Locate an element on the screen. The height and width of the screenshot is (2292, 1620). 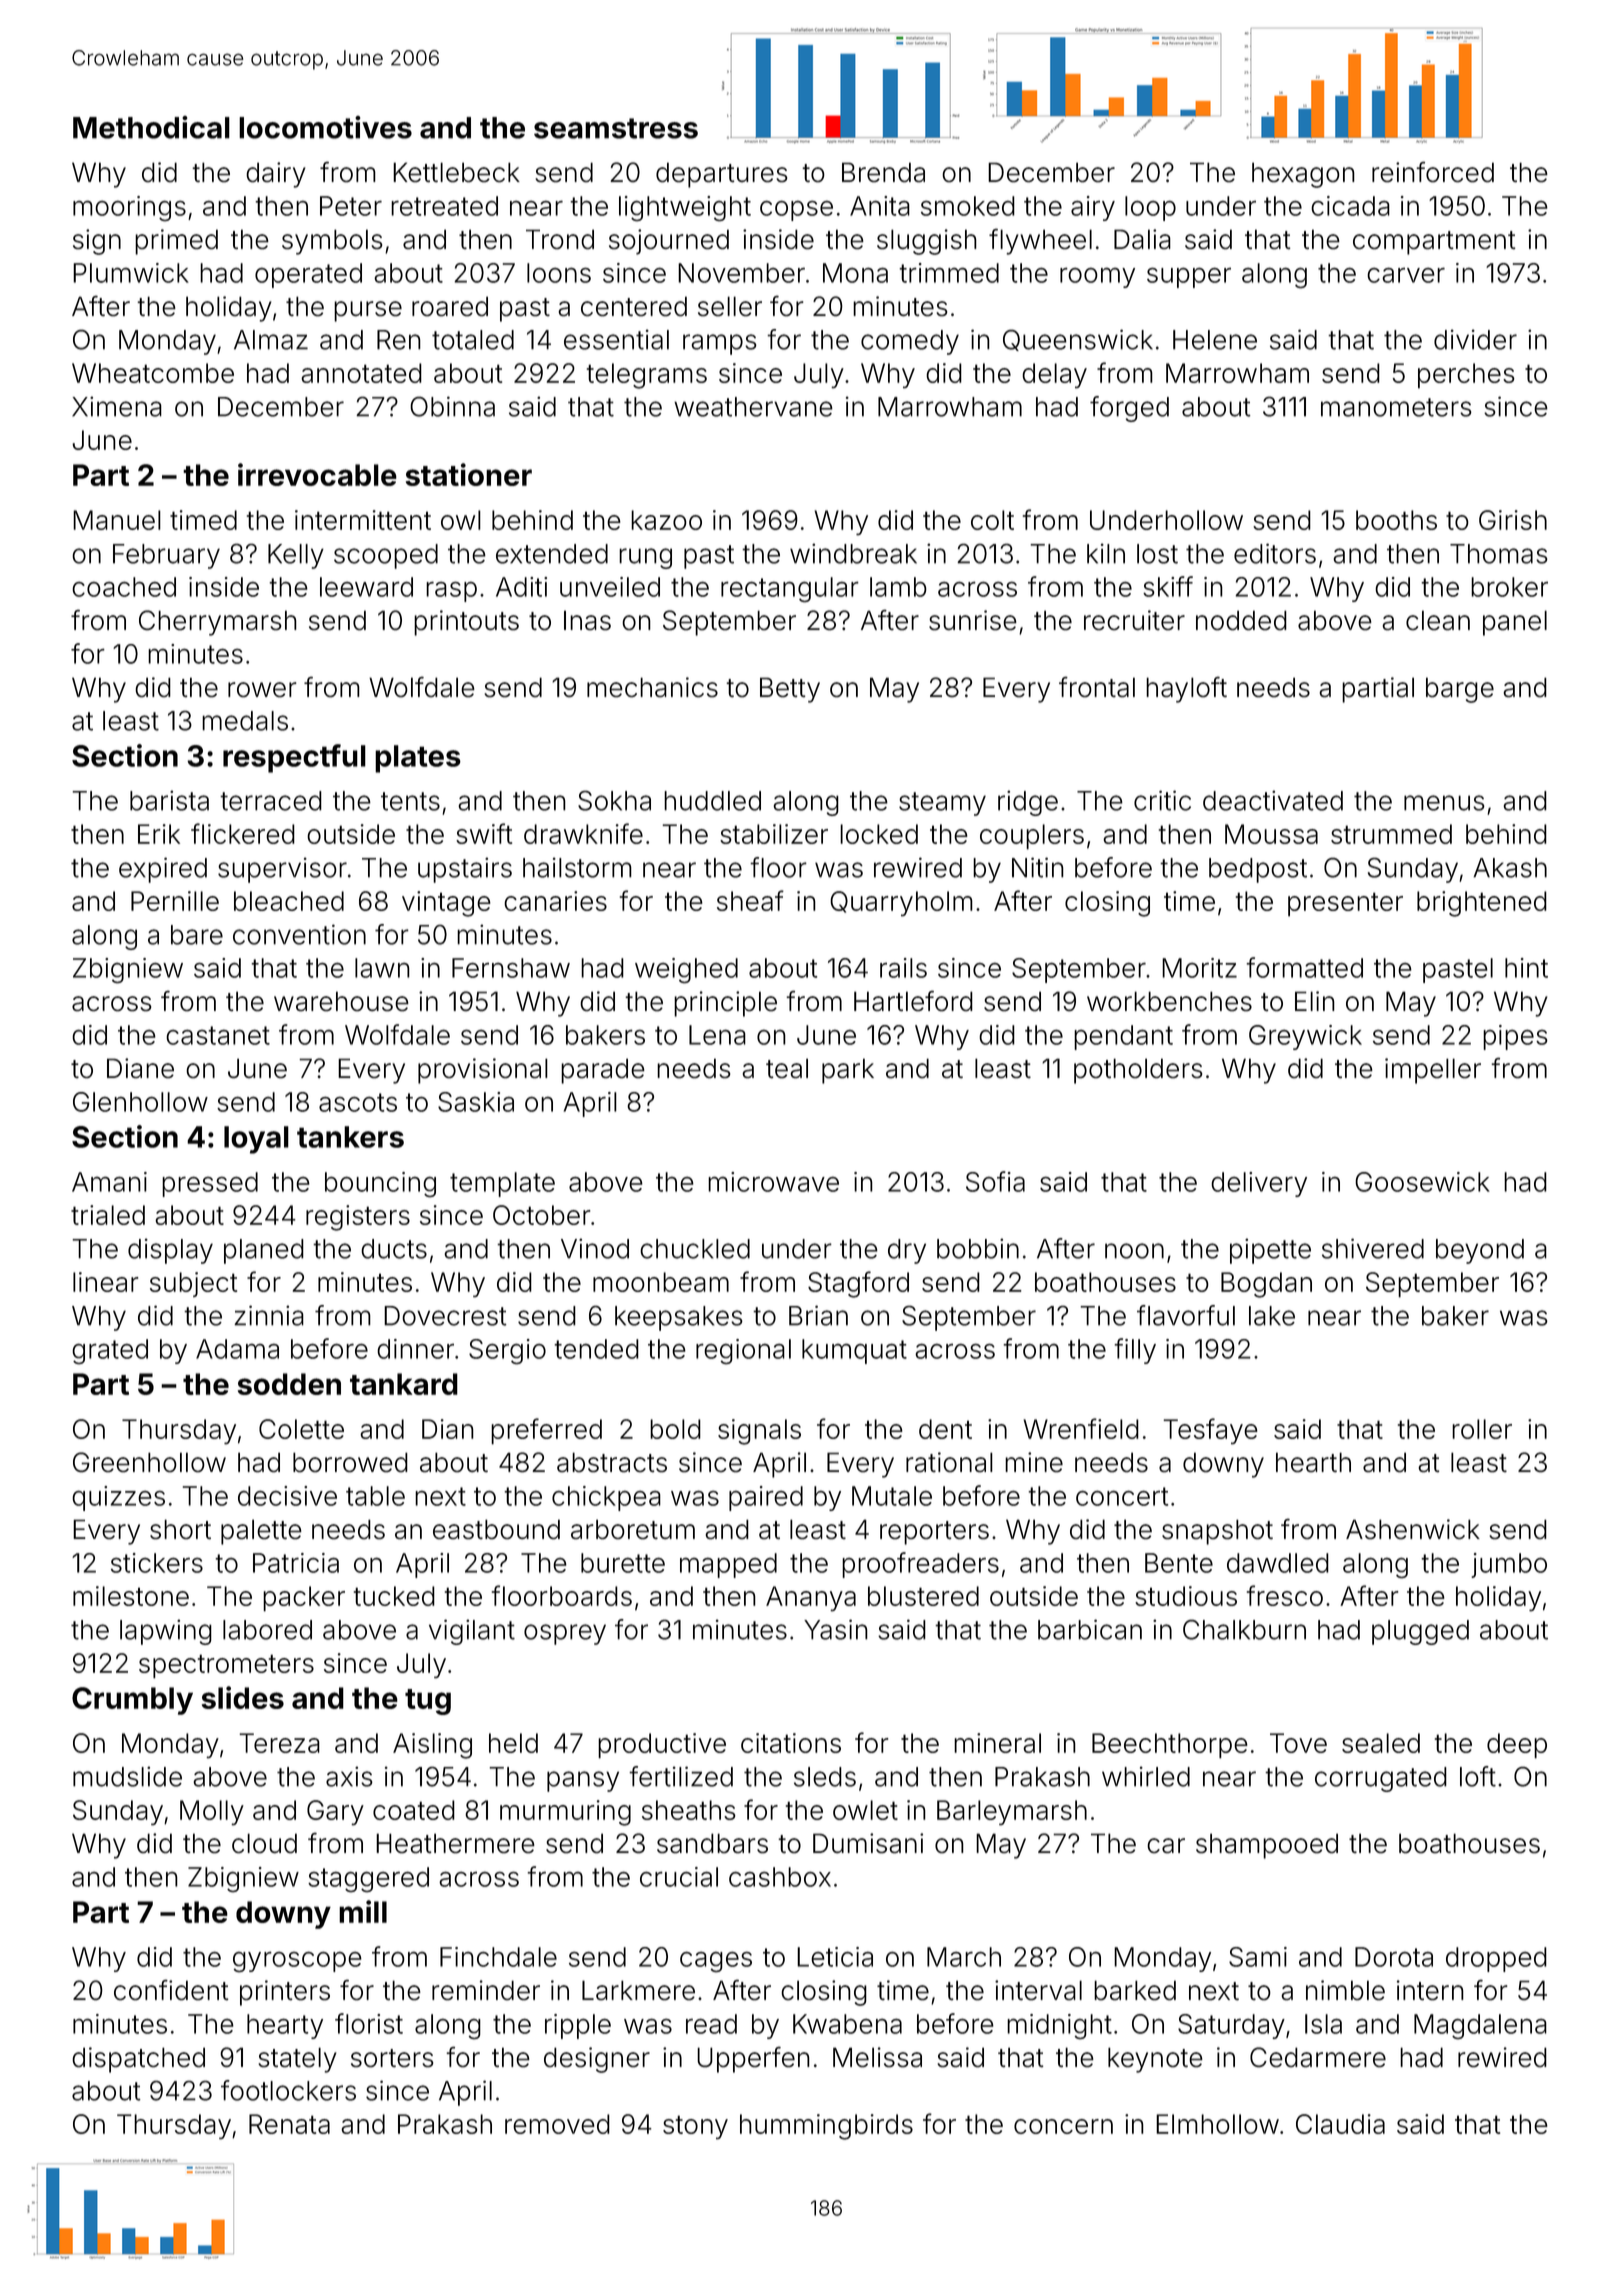
rails is located at coordinates (903, 968).
